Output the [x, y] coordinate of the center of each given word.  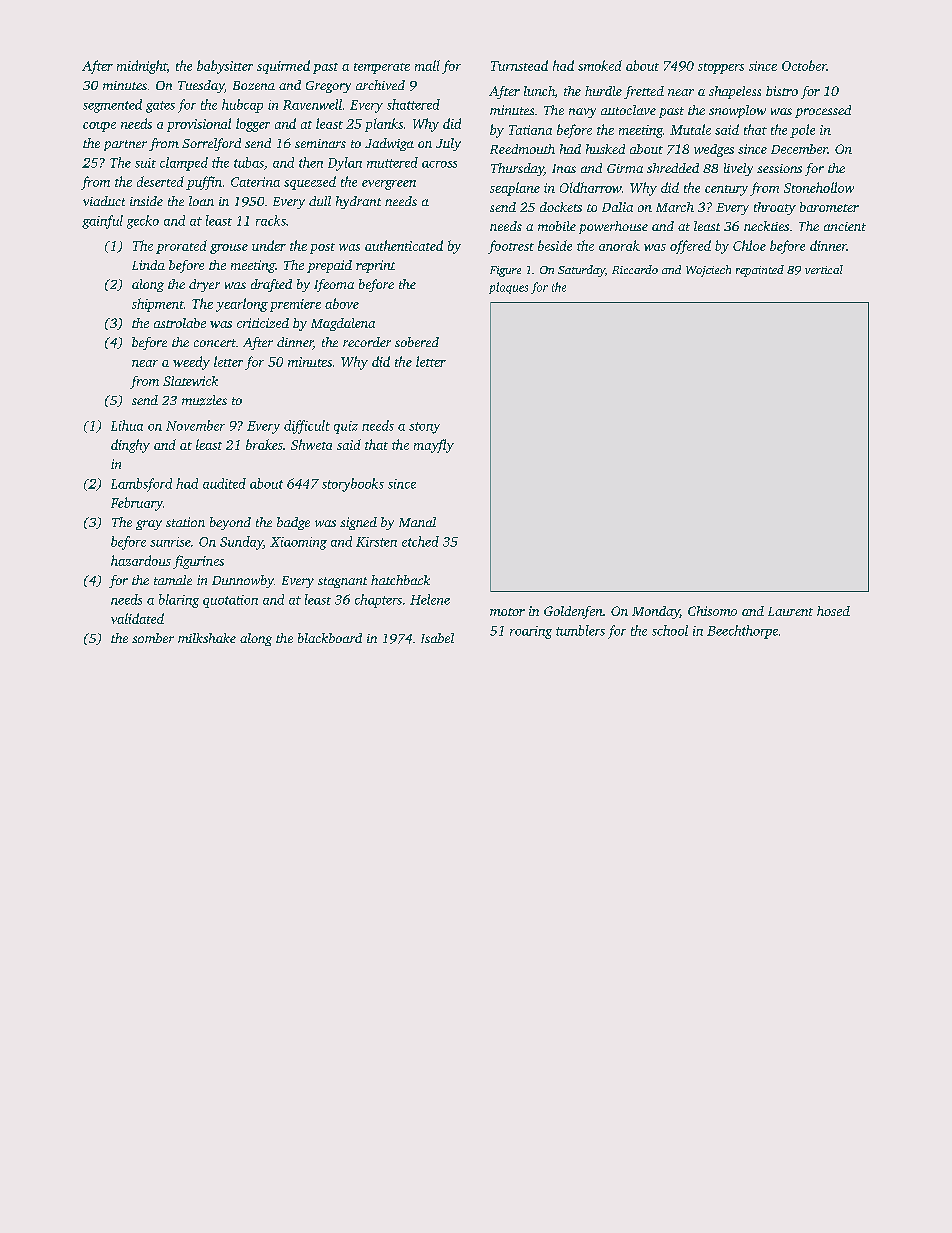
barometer [829, 207]
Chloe [749, 245]
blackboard [330, 638]
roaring [531, 632]
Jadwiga [389, 144]
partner [125, 145]
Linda [148, 265]
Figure [505, 271]
